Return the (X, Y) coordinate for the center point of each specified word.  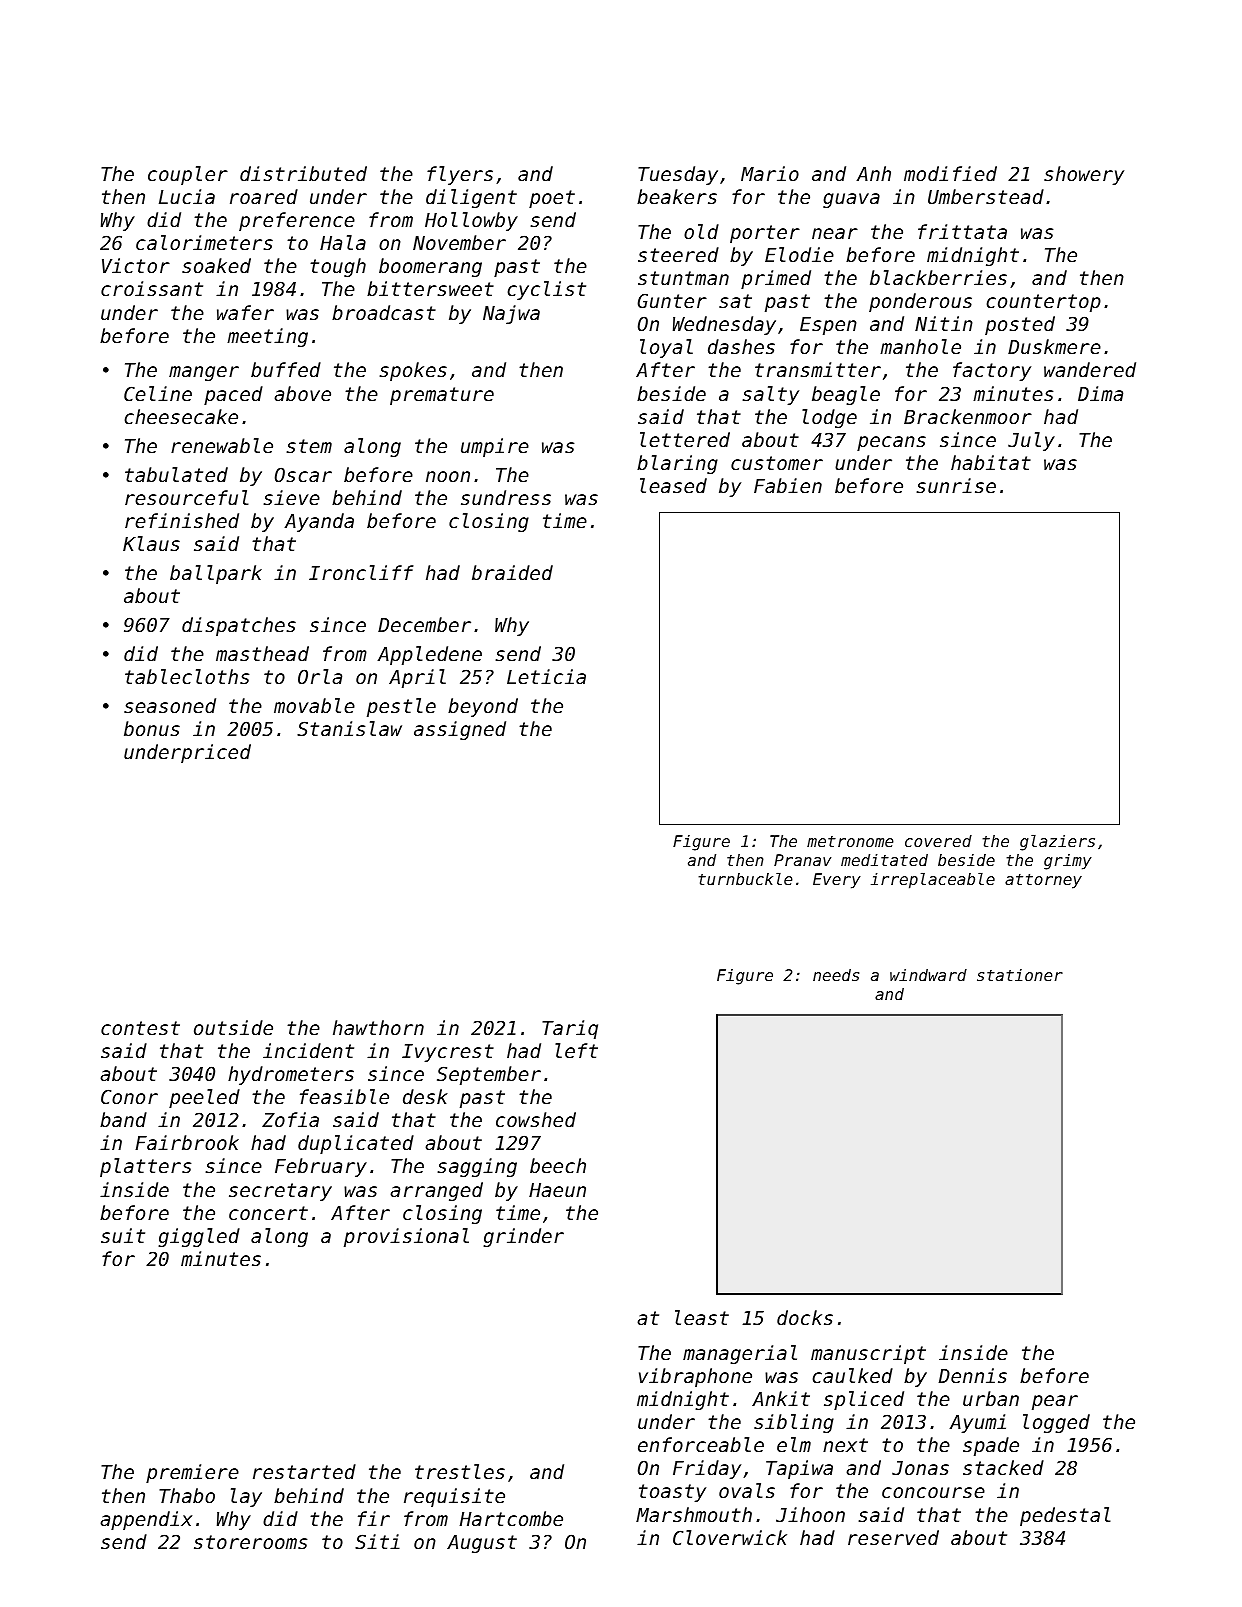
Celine (158, 393)
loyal (666, 348)
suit (123, 1235)
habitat (991, 462)
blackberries (938, 277)
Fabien (788, 485)
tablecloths (187, 676)
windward (928, 975)
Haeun (557, 1190)
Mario (770, 173)
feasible (344, 1096)
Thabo (187, 1495)
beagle (846, 395)
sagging (477, 1167)
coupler (188, 175)
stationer (1020, 975)
